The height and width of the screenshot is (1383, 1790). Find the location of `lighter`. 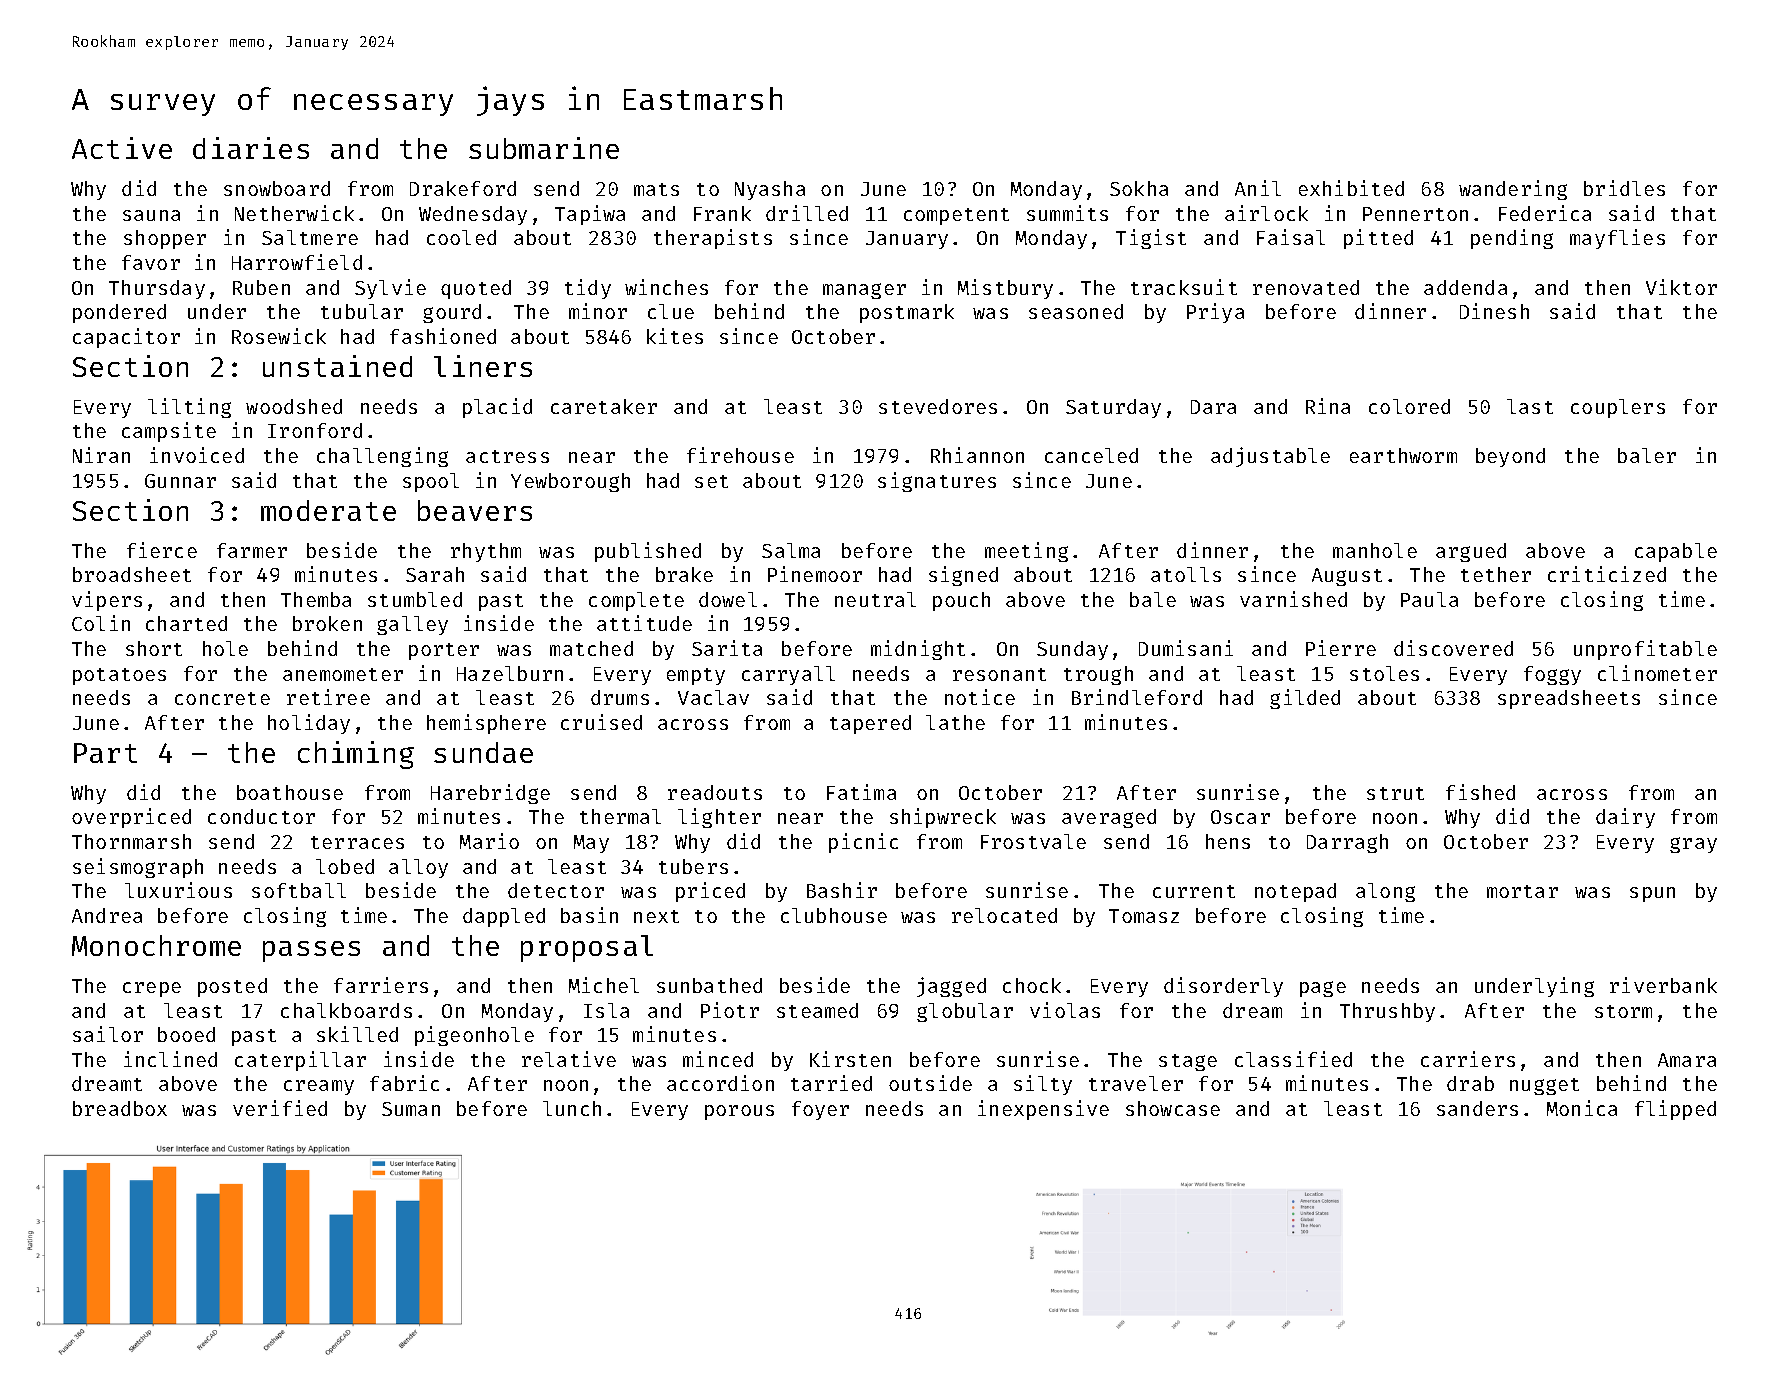

lighter is located at coordinates (719, 818).
